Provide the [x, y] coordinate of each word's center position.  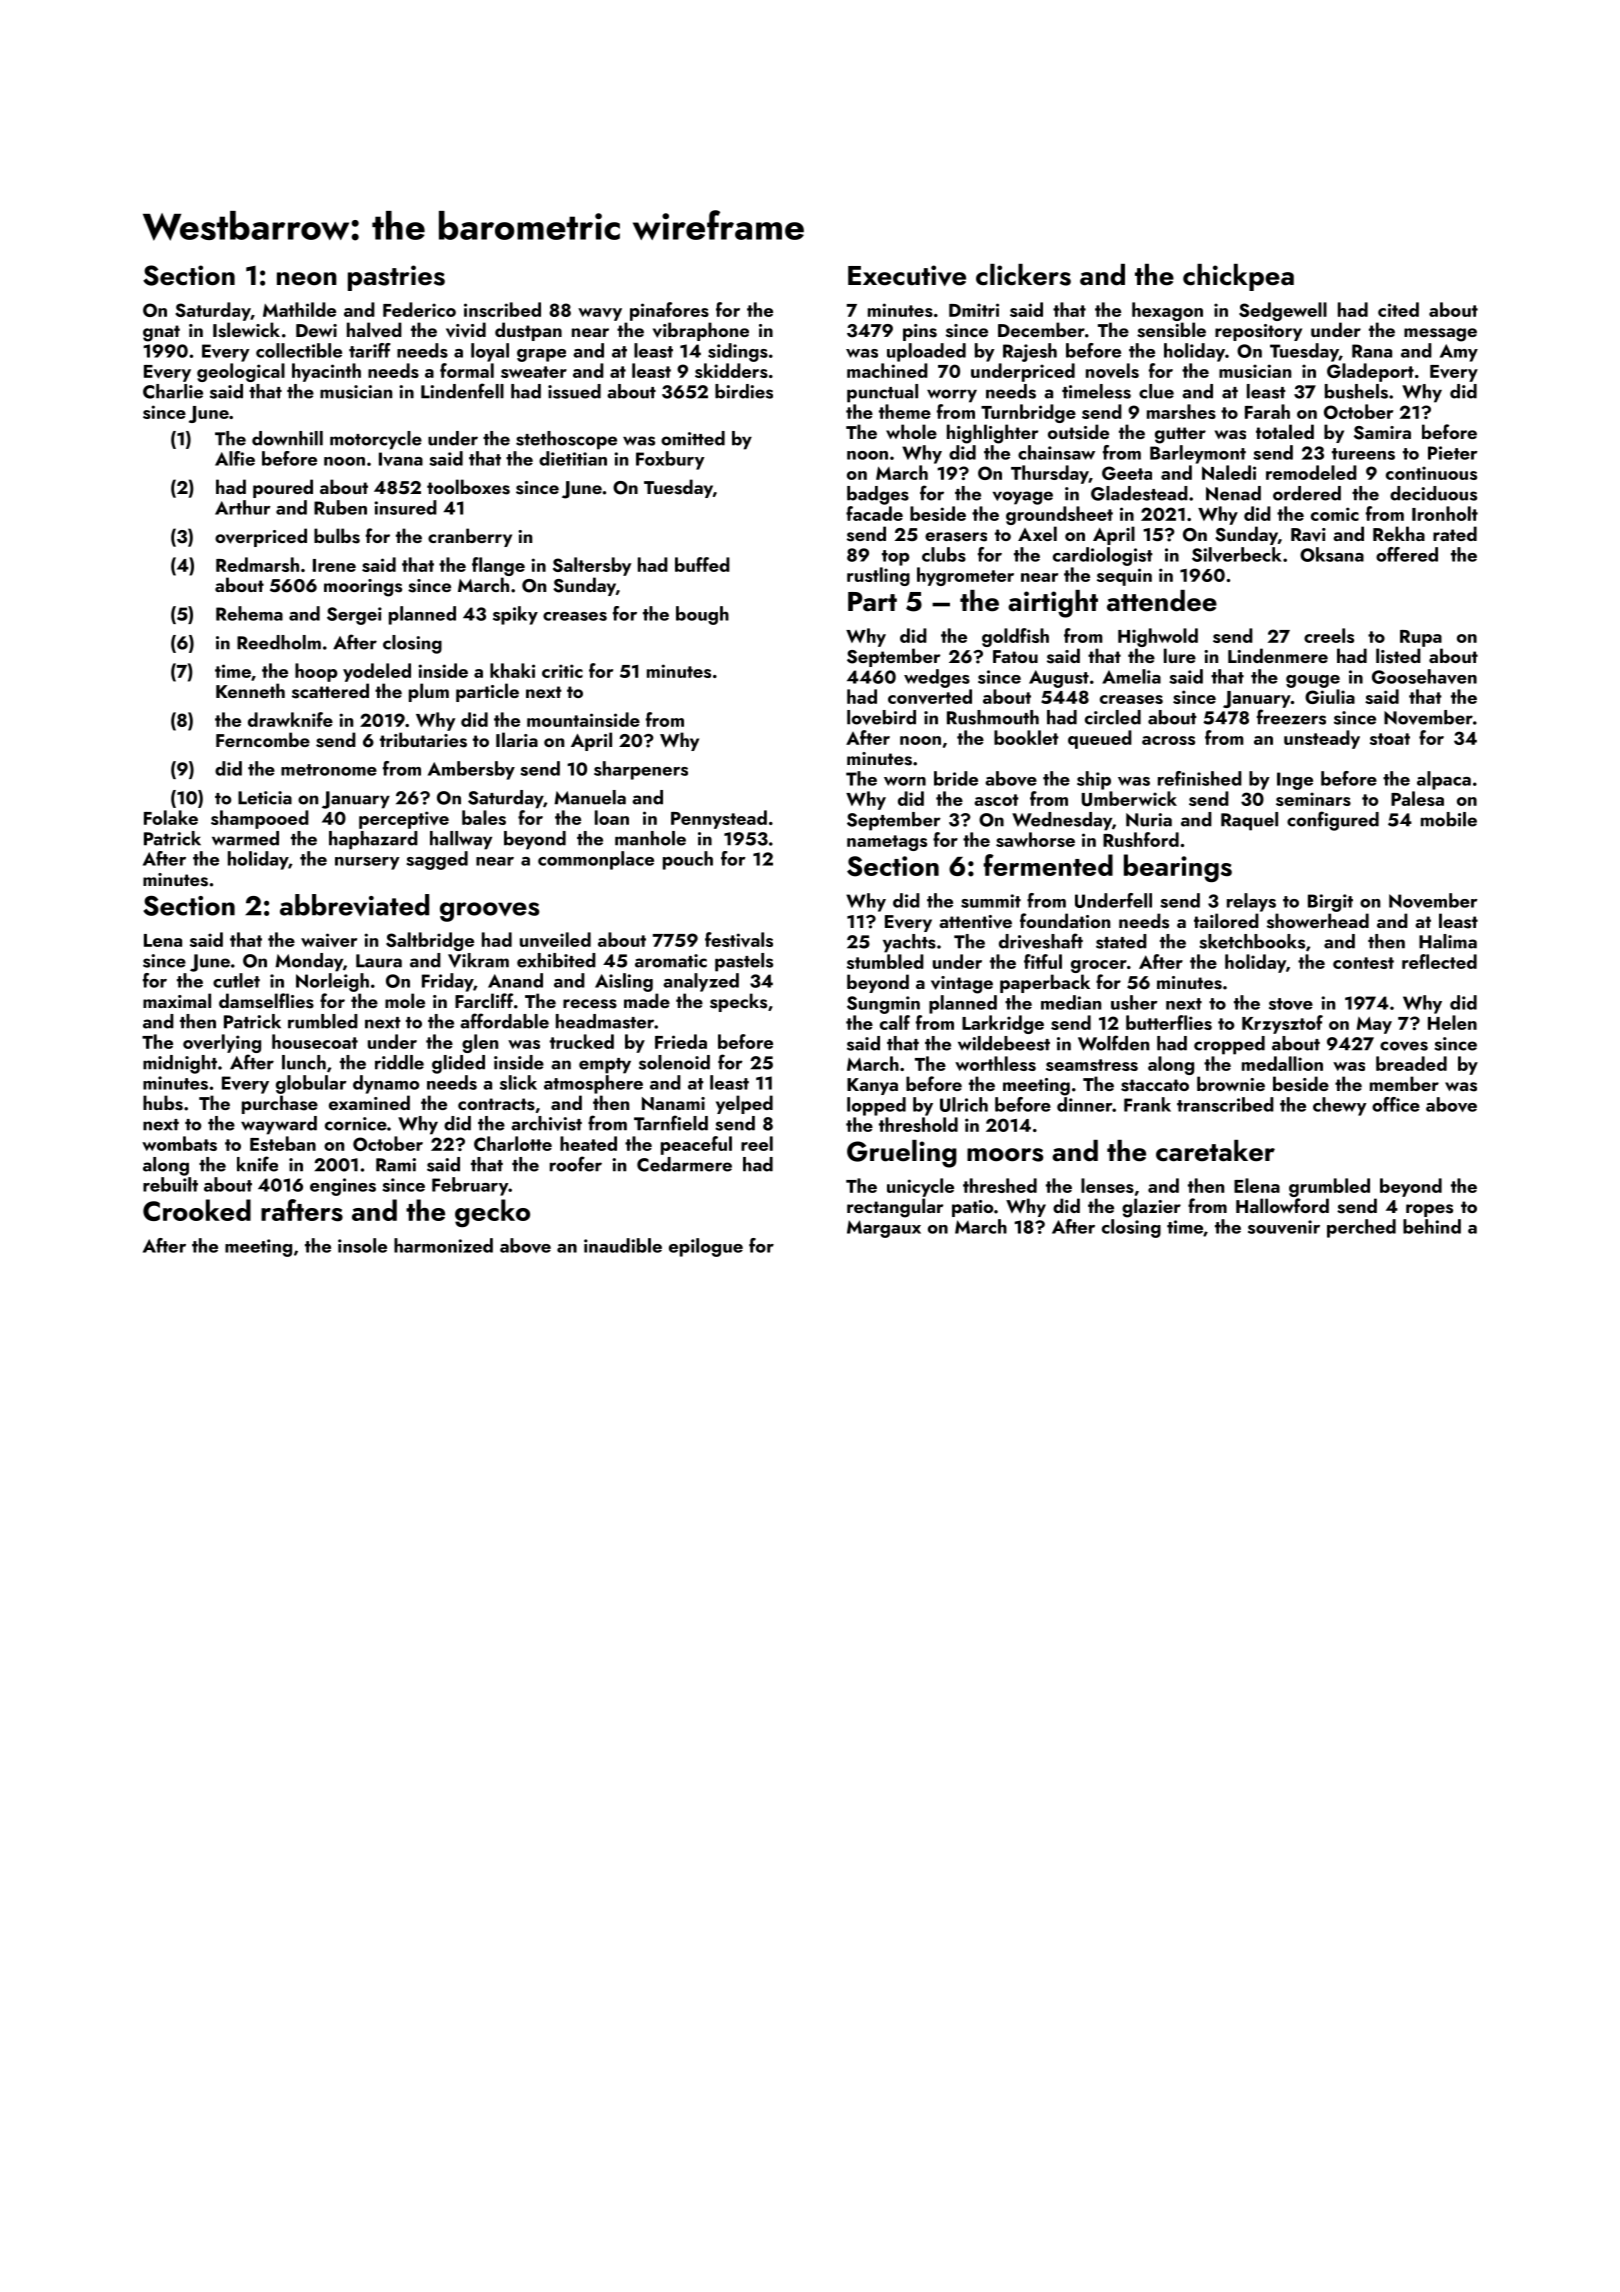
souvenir [1284, 1227]
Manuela [590, 797]
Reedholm [279, 642]
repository [1258, 332]
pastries [396, 278]
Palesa [1417, 798]
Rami [396, 1165]
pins [920, 332]
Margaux [884, 1229]
